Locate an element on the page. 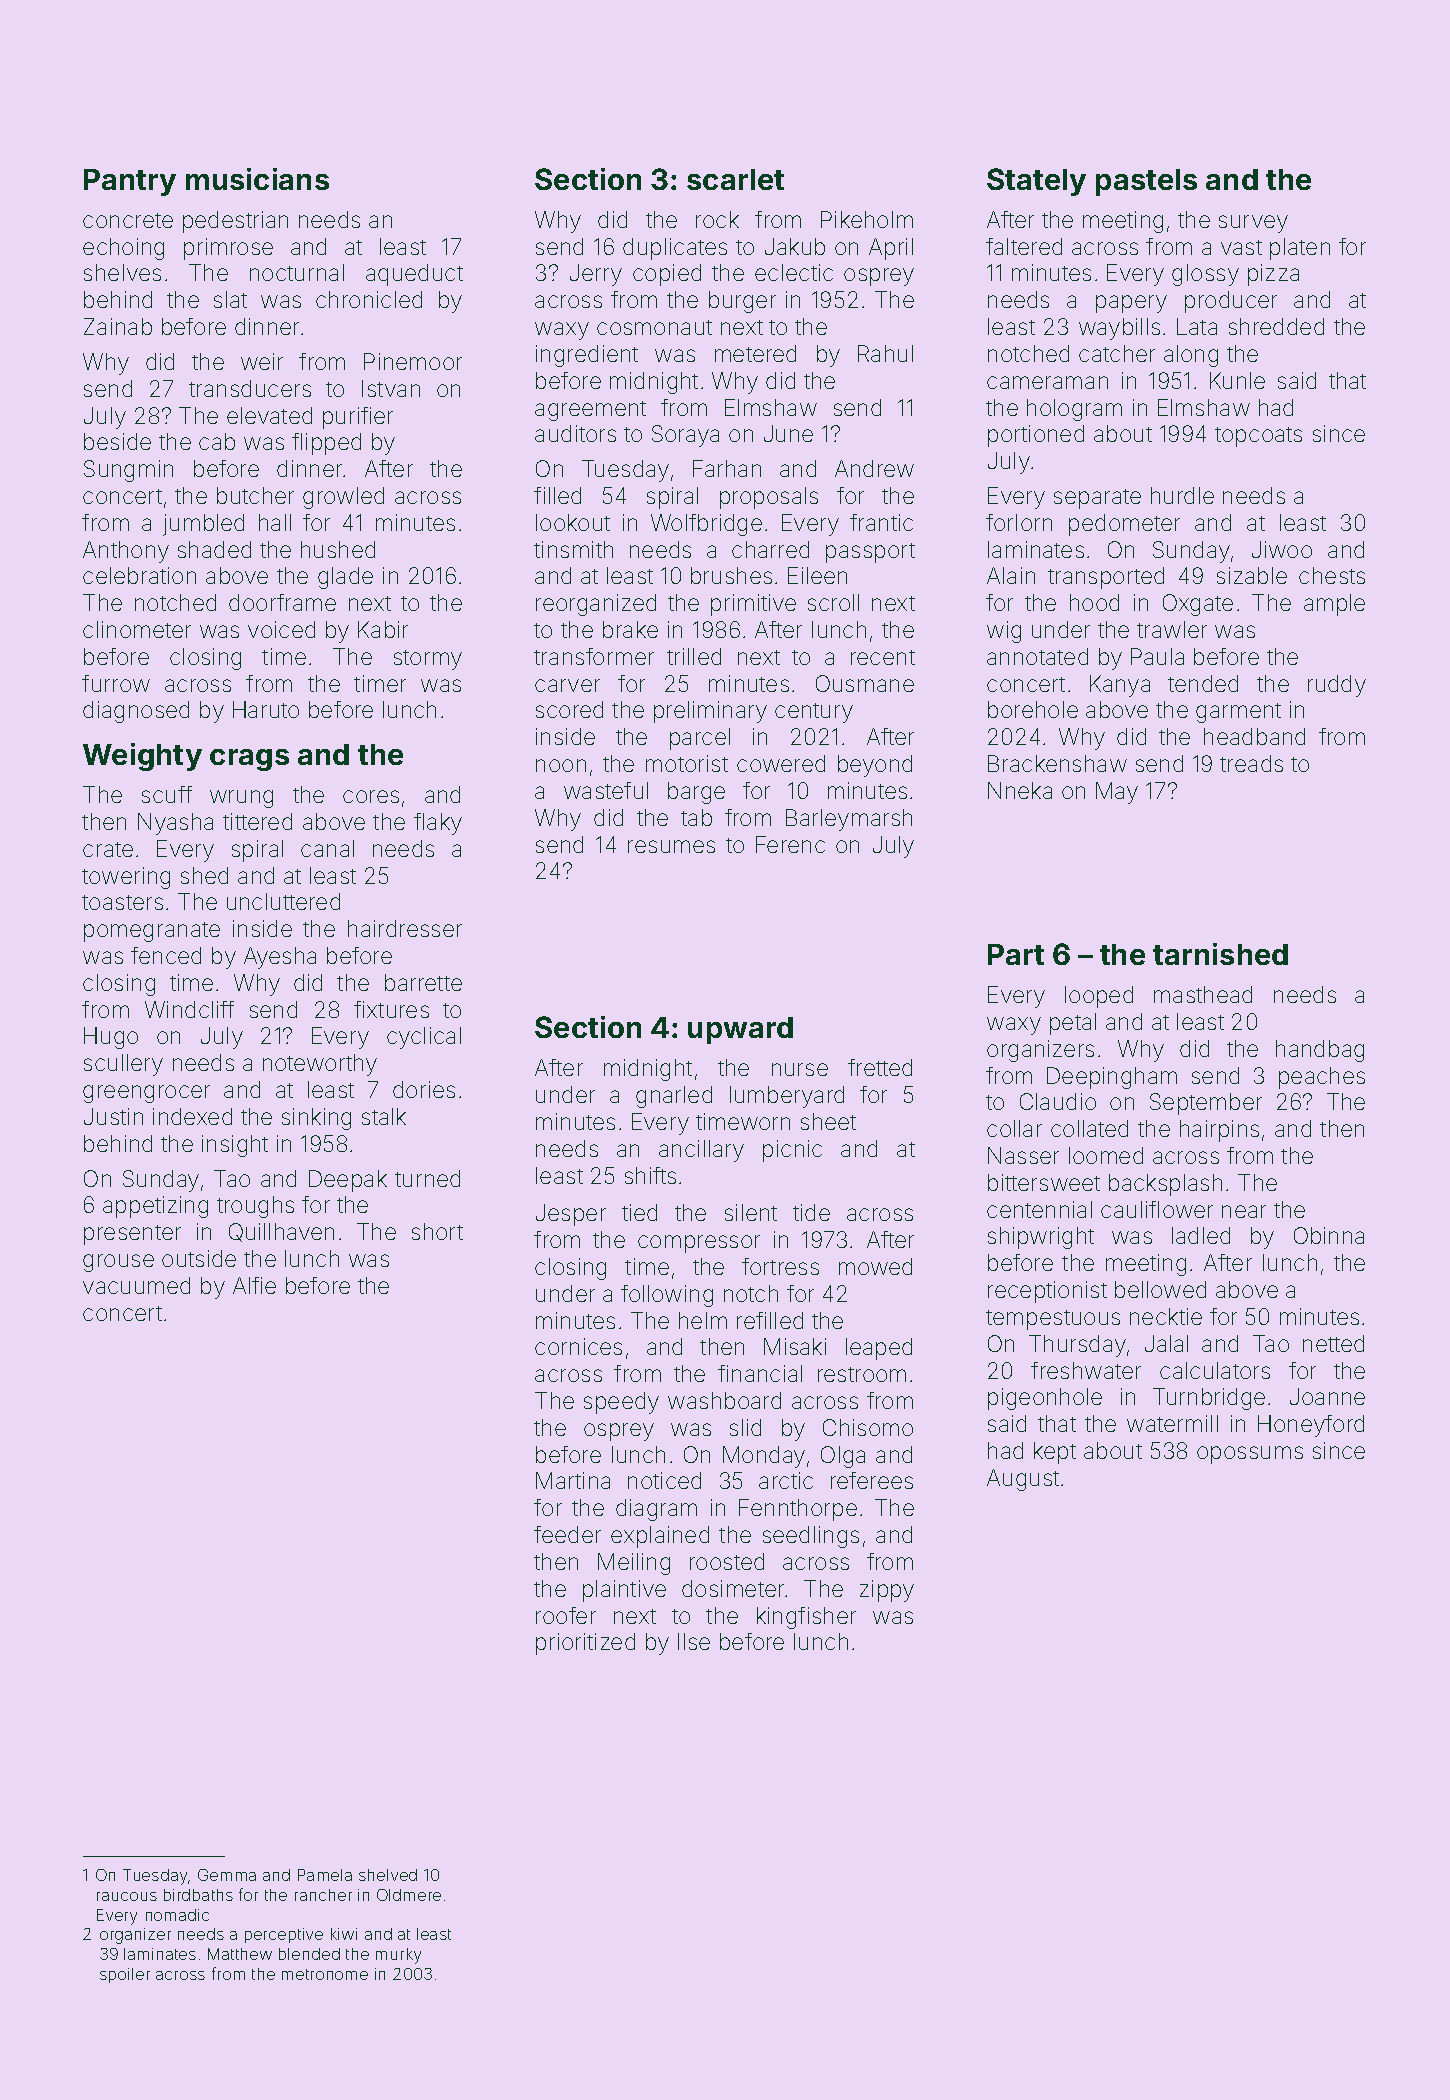 The width and height of the image is (1450, 2100). spoiler is located at coordinates (125, 1975).
